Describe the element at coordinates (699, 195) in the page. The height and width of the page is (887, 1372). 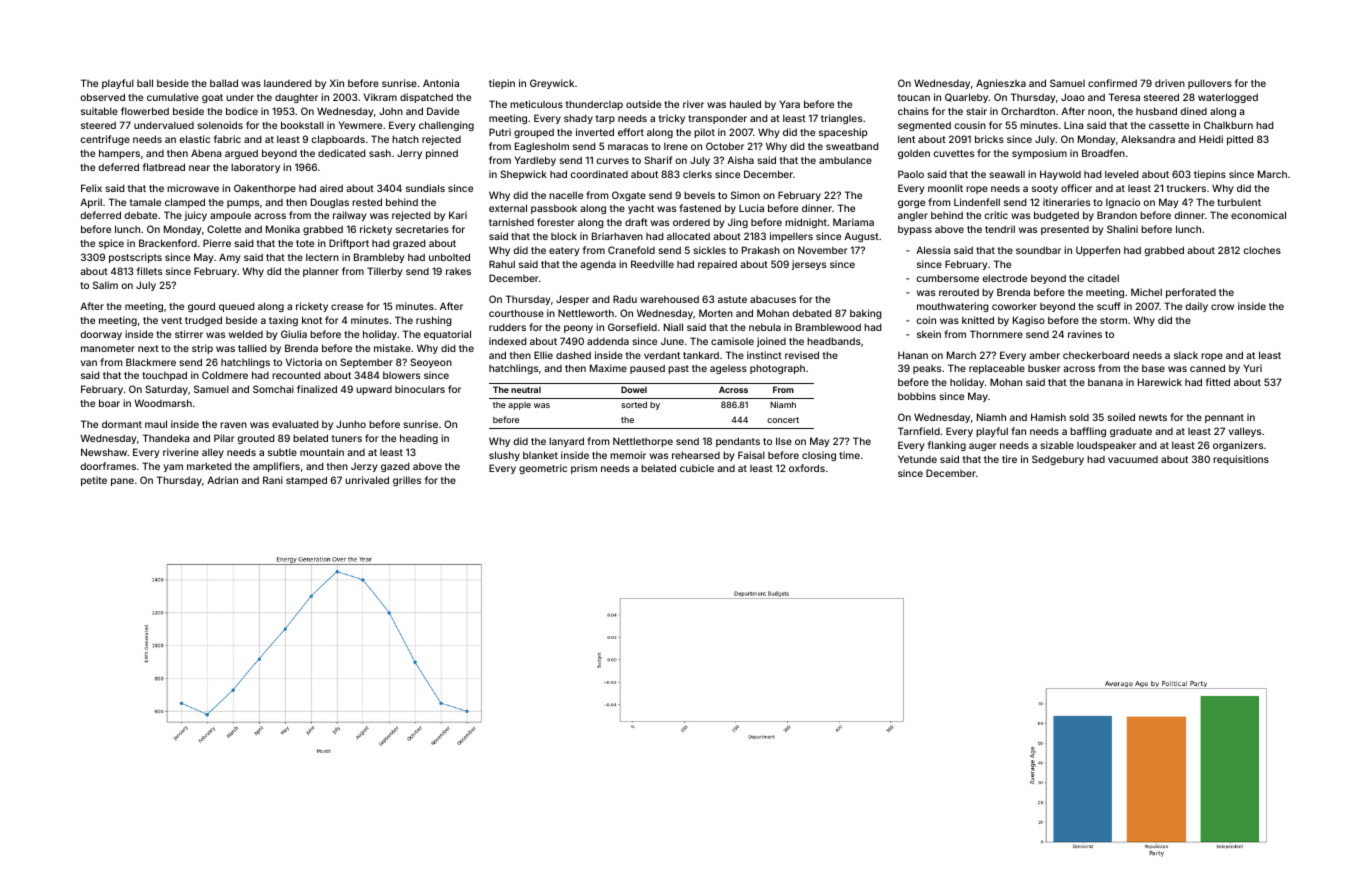
I see `bevels` at that location.
